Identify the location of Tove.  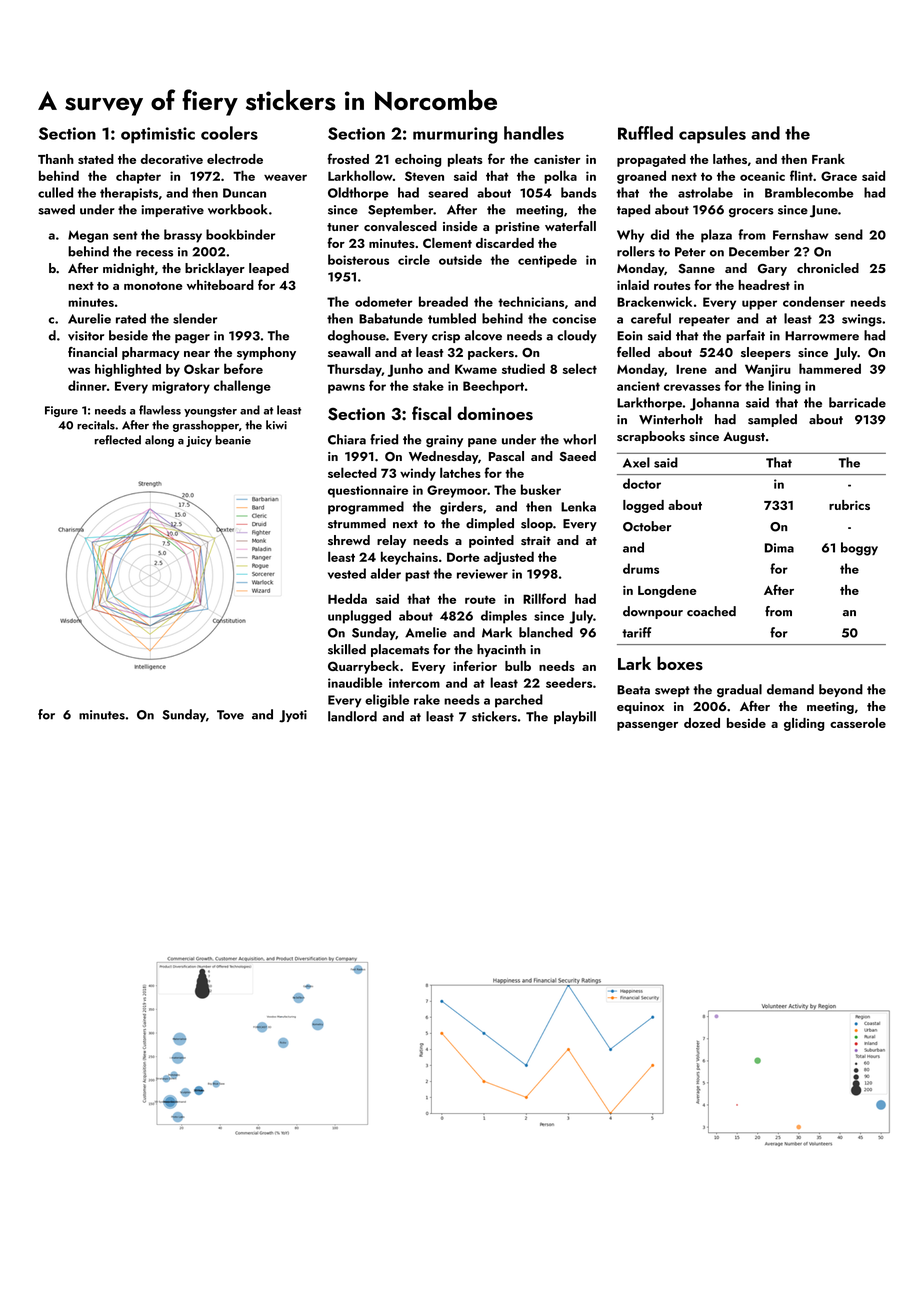
(230, 715).
